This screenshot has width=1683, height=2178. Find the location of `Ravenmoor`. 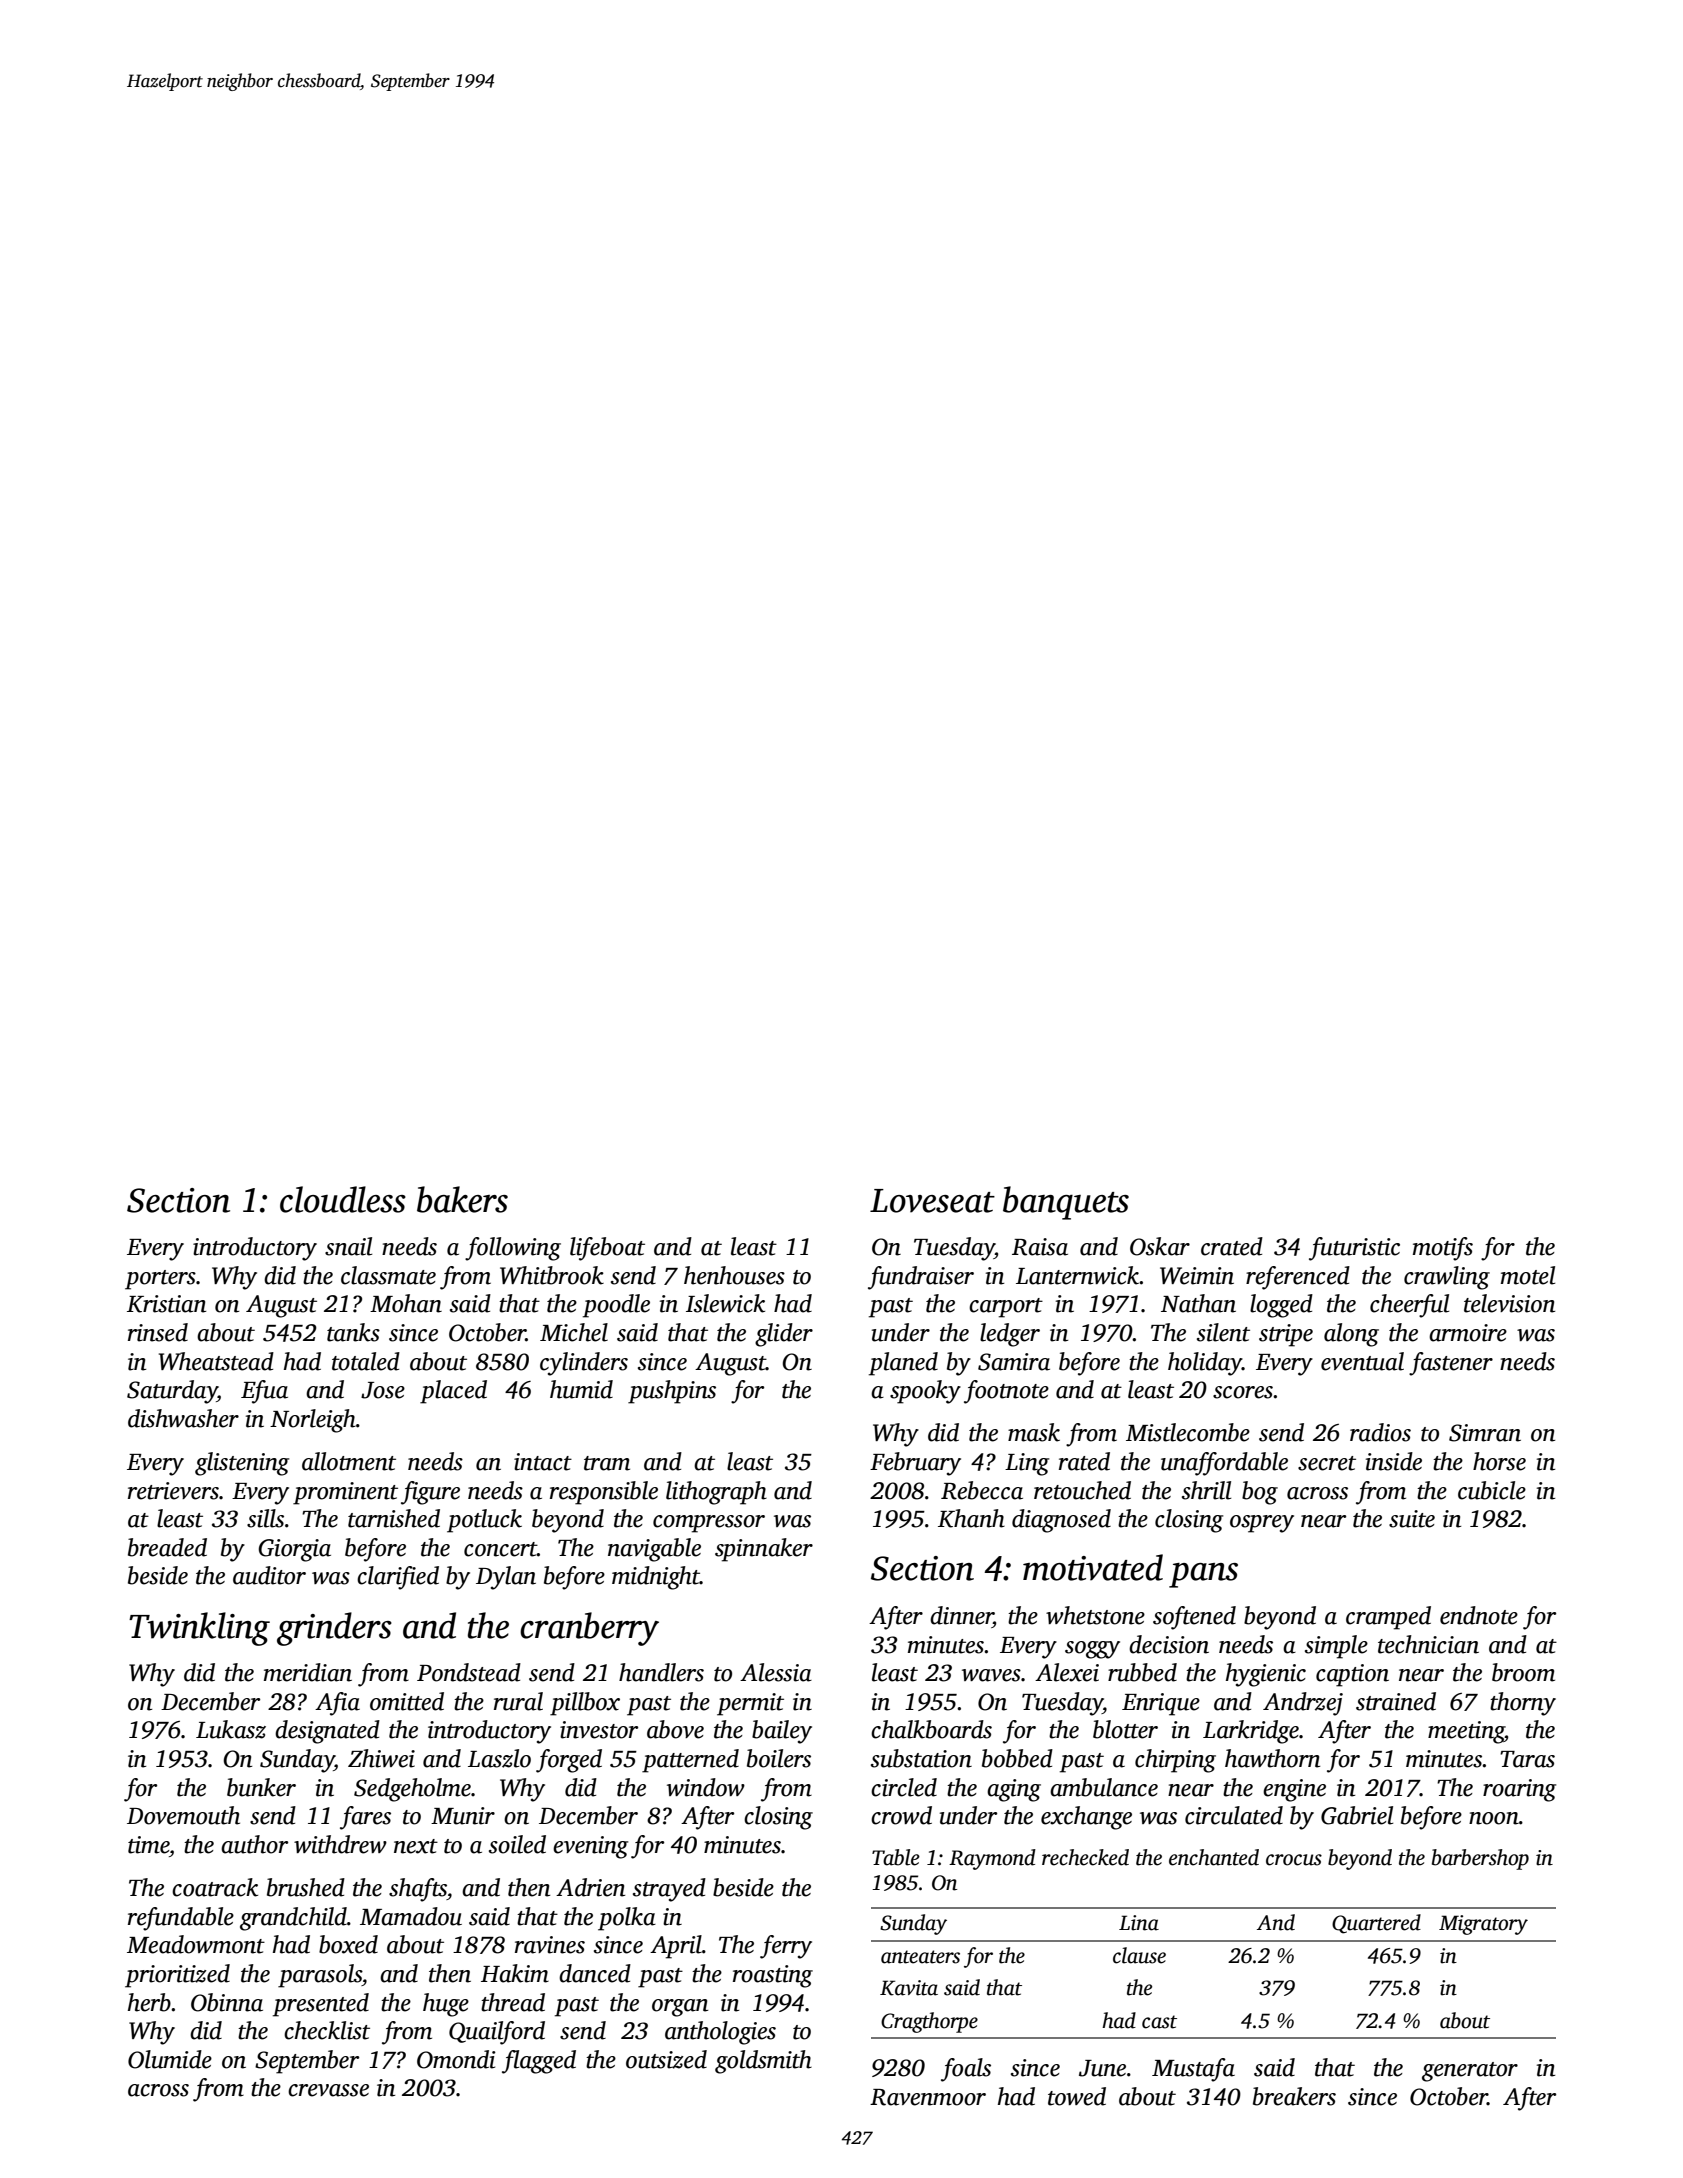

Ravenmoor is located at coordinates (928, 2097).
